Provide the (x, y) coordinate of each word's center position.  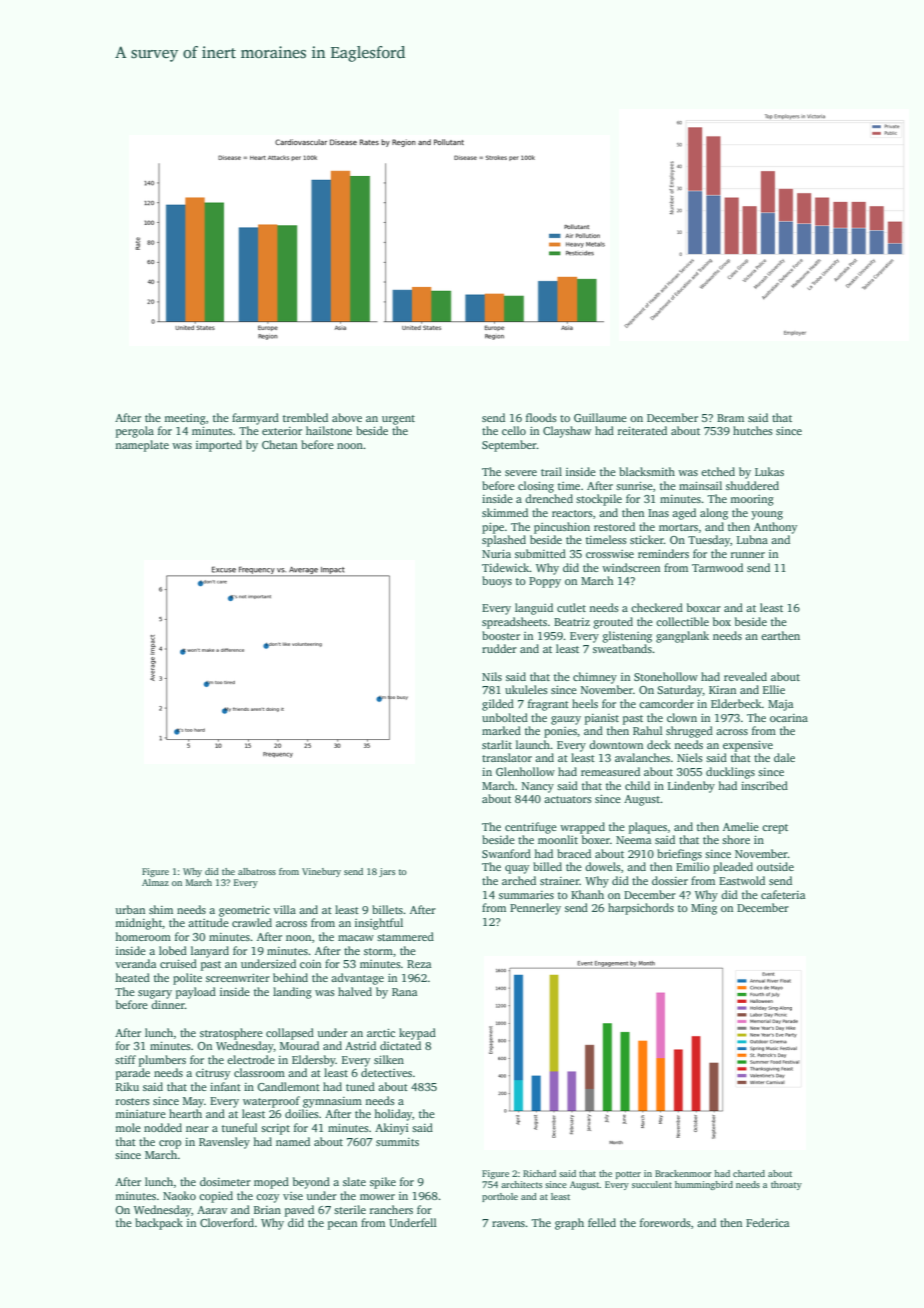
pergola (135, 432)
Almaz (155, 882)
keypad (417, 1034)
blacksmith (647, 471)
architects (521, 1184)
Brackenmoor (683, 1173)
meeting (185, 419)
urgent (398, 420)
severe (521, 473)
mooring (752, 500)
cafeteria (783, 894)
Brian (267, 1210)
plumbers (162, 1061)
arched (519, 880)
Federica (768, 1222)
